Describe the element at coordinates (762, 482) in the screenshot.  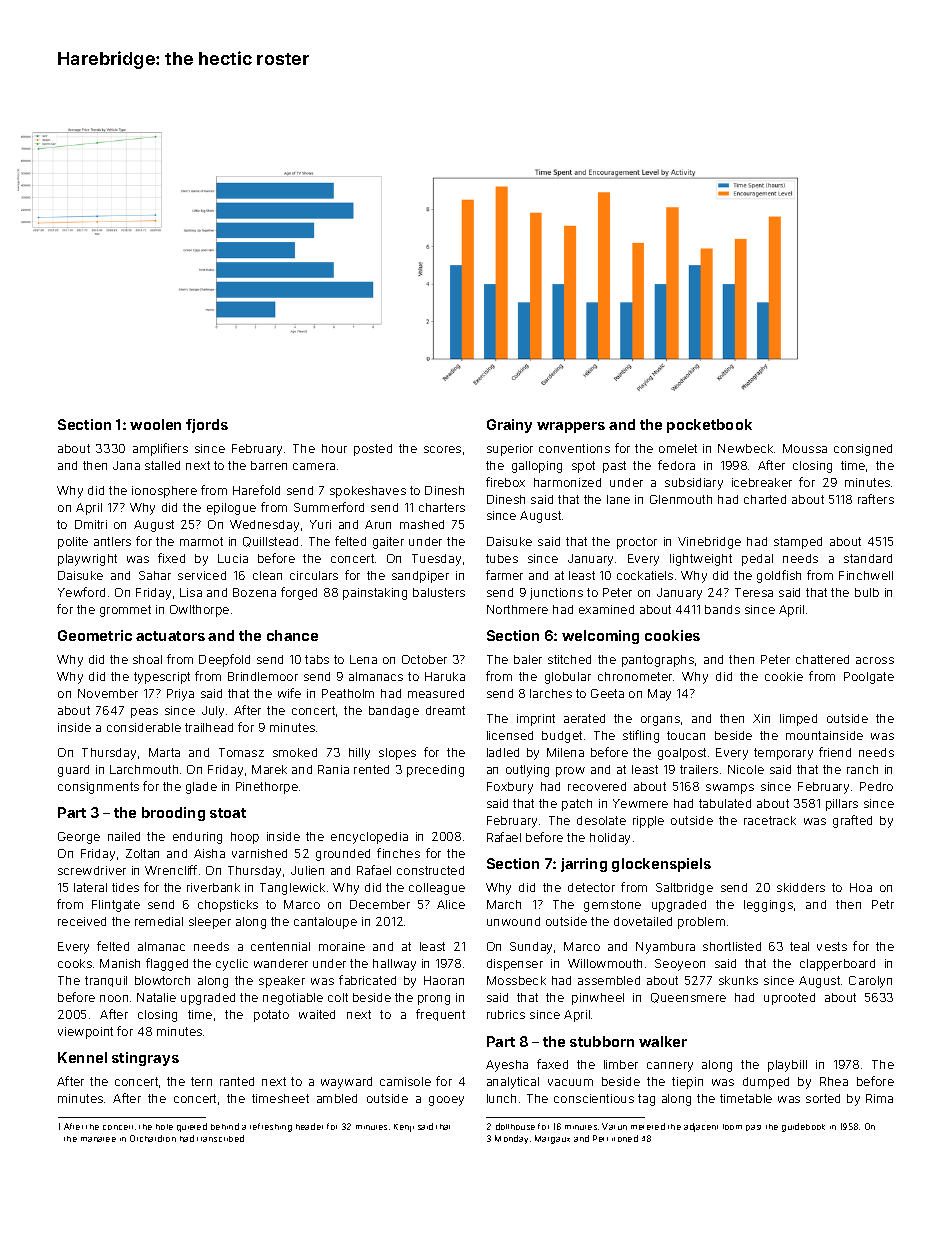
I see `icebreaker` at that location.
